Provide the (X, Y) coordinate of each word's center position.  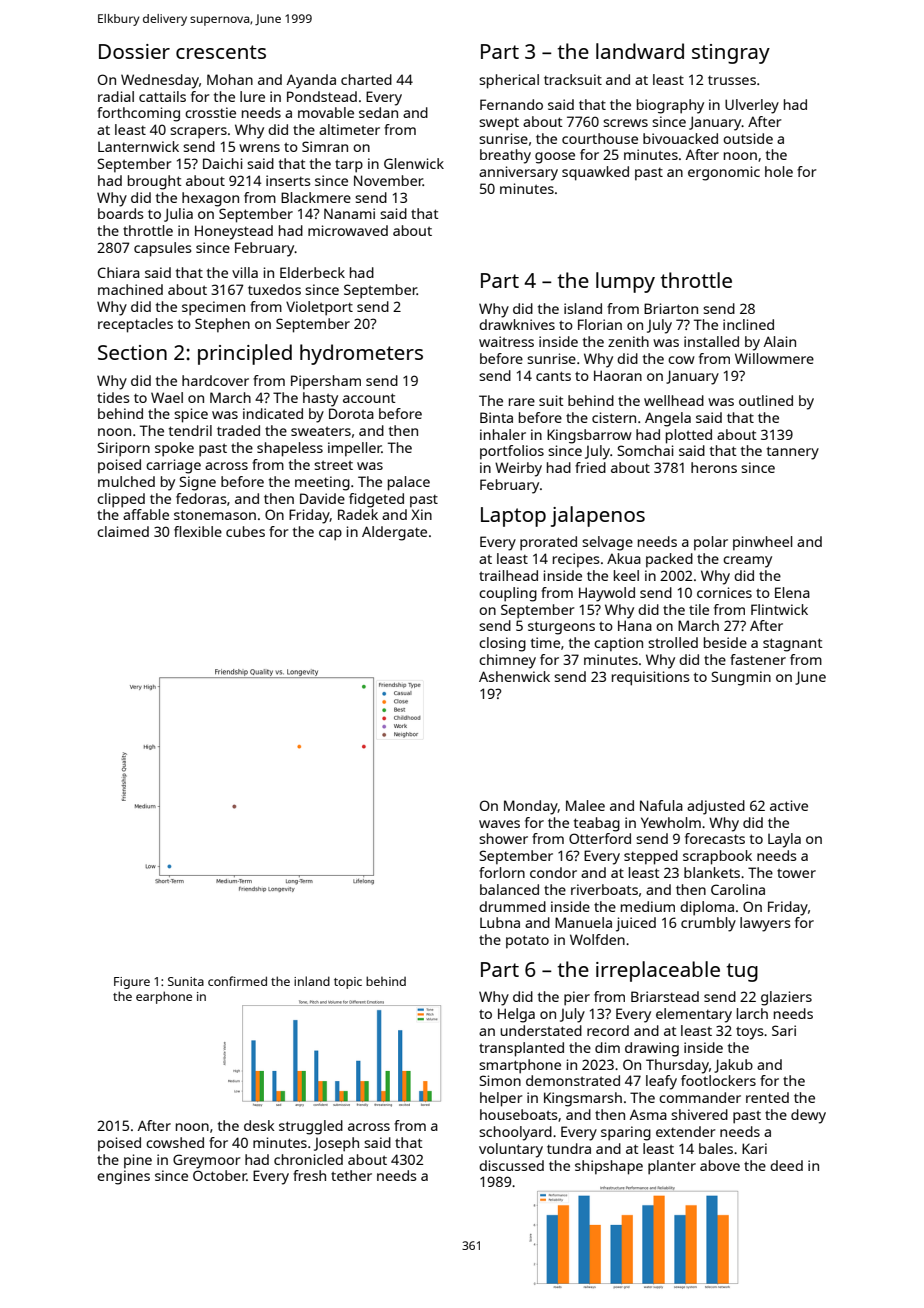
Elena (792, 592)
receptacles (135, 325)
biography (670, 106)
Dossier (134, 51)
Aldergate (394, 533)
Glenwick (414, 163)
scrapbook (717, 857)
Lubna (500, 922)
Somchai (646, 450)
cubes (245, 531)
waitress (506, 341)
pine (138, 1161)
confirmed (237, 981)
